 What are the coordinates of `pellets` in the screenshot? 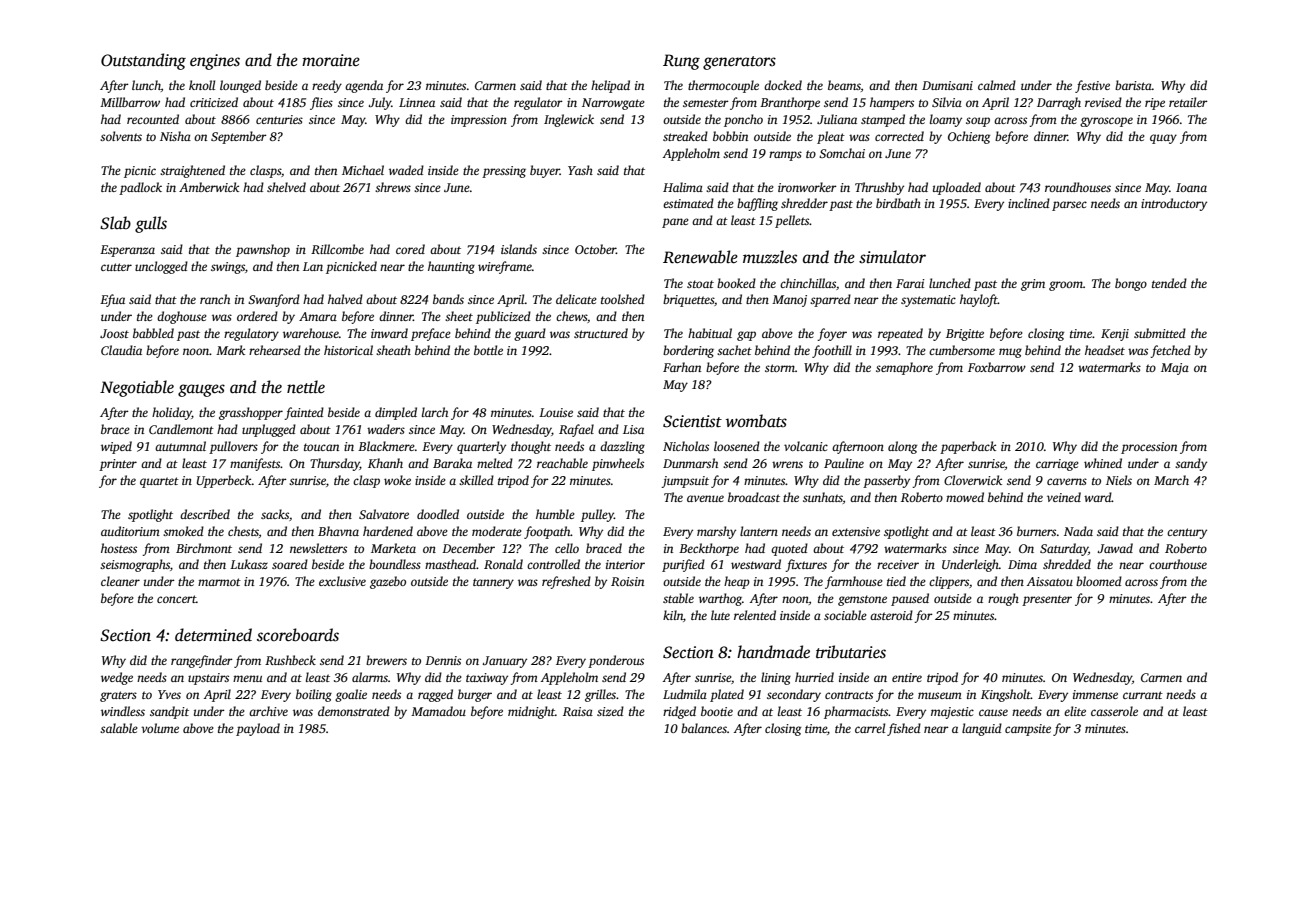 It's located at (792, 221).
